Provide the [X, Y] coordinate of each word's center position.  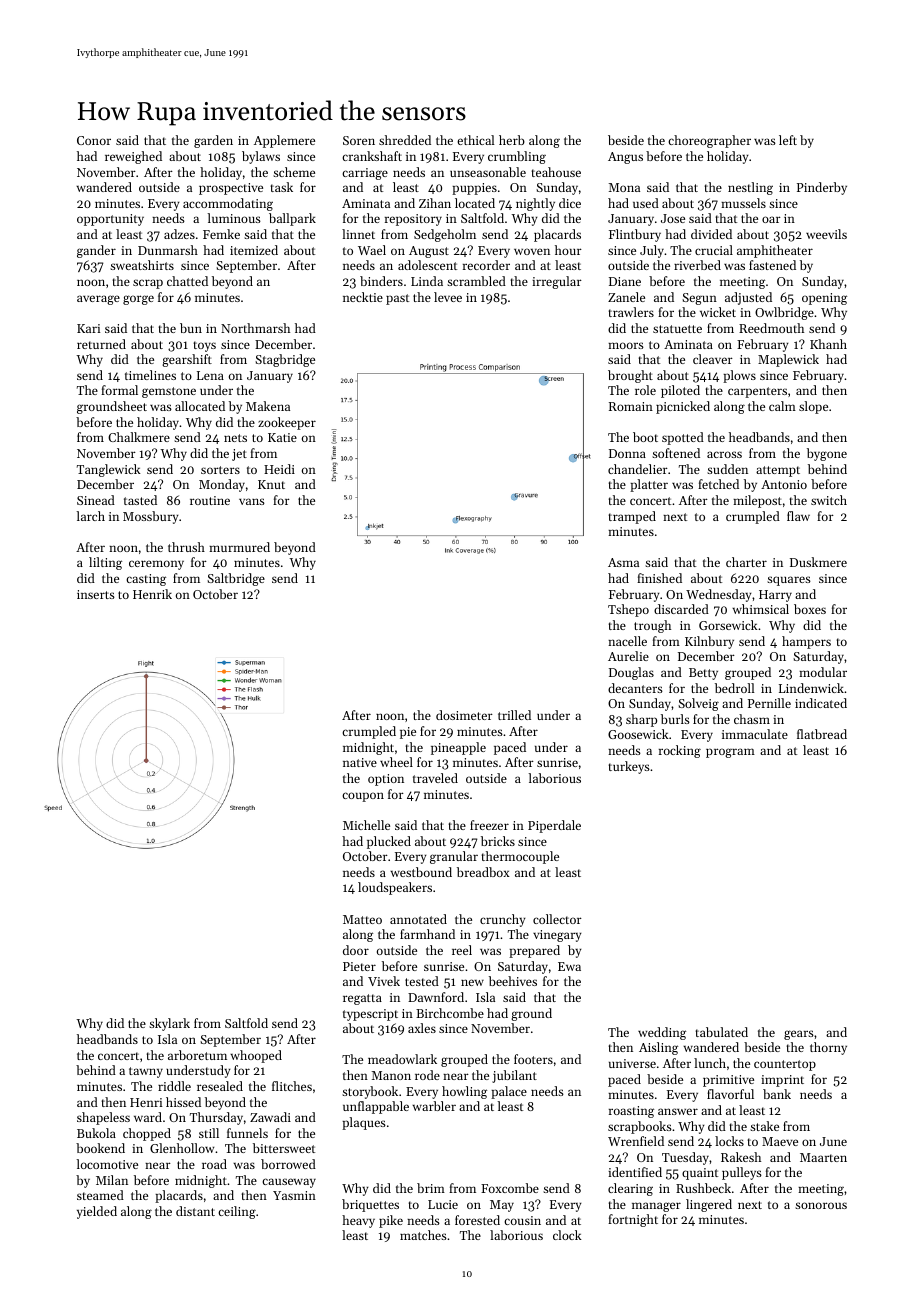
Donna [627, 453]
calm [782, 406]
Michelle [366, 825]
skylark [169, 1024]
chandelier [638, 469]
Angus [625, 158]
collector [557, 919]
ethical [476, 140]
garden [213, 141]
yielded [97, 1212]
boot [645, 437]
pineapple [458, 748]
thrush [186, 547]
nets [235, 438]
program [730, 753]
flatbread [822, 734]
